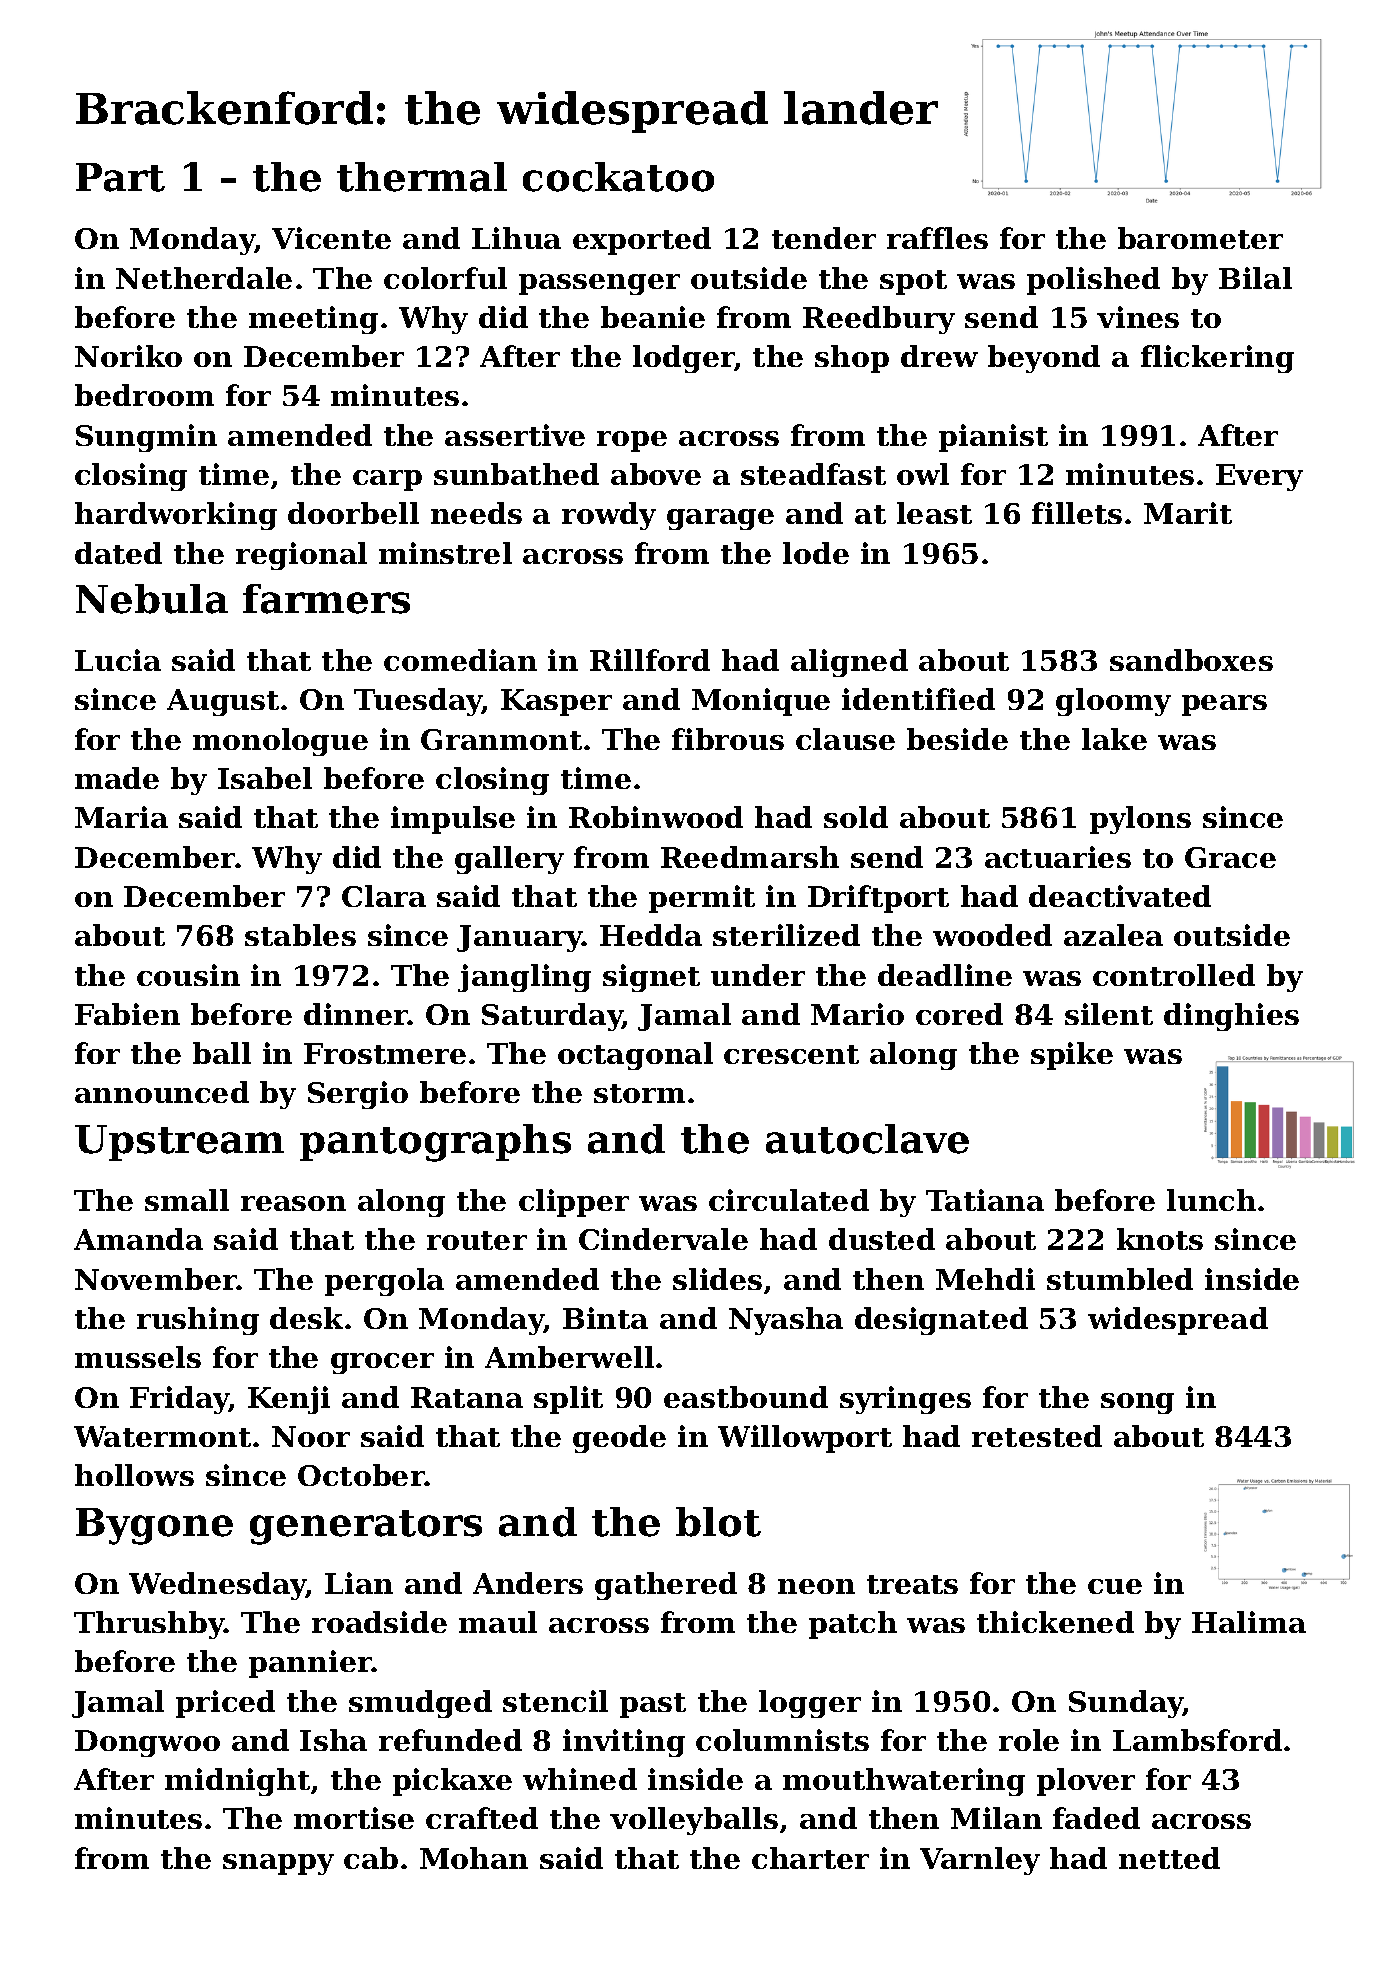 This screenshot has width=1386, height=1969. Describe the element at coordinates (278, 1864) in the screenshot. I see `snappy` at that location.
